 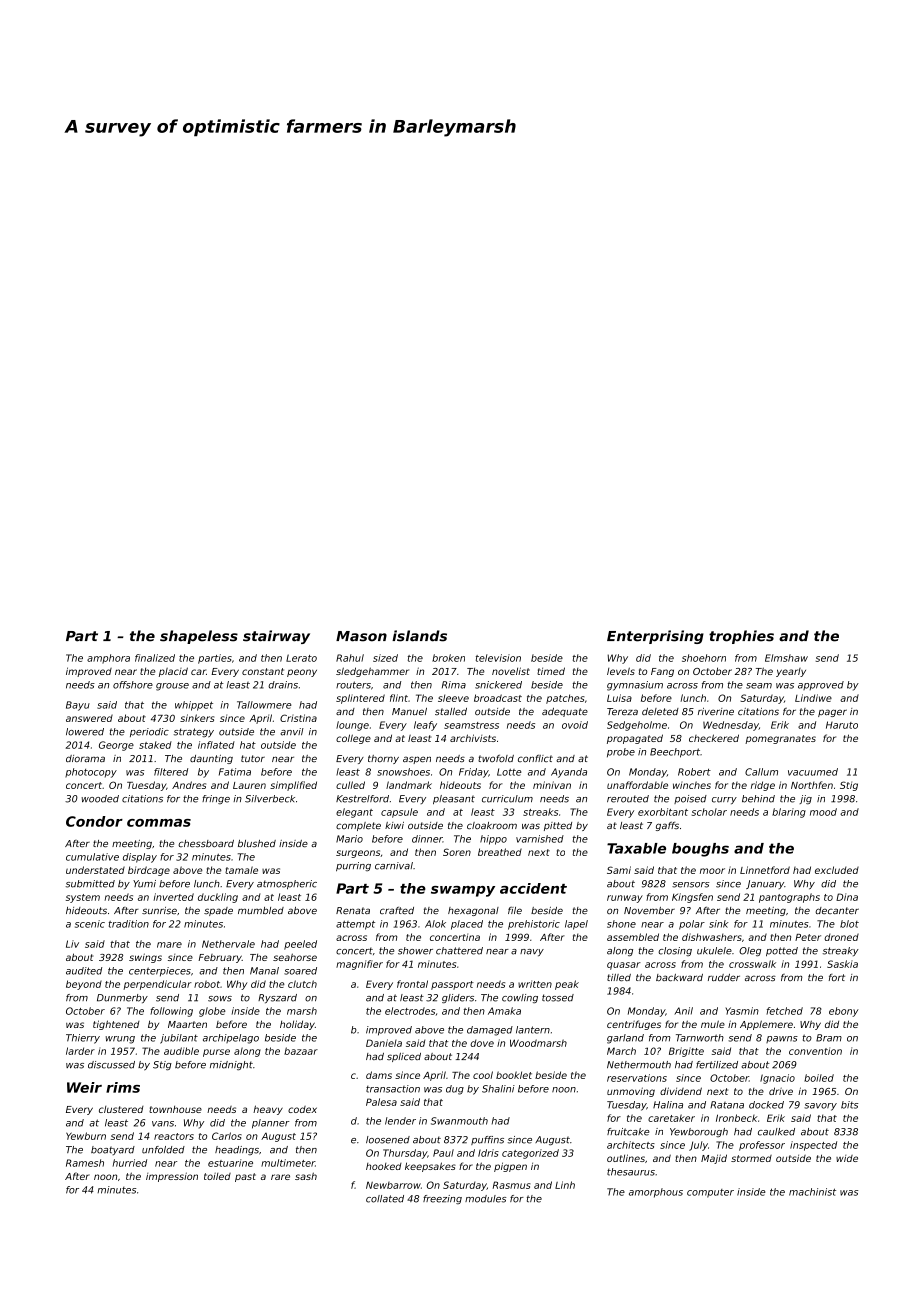 I want to click on Ramesh, so click(x=85, y=1163).
